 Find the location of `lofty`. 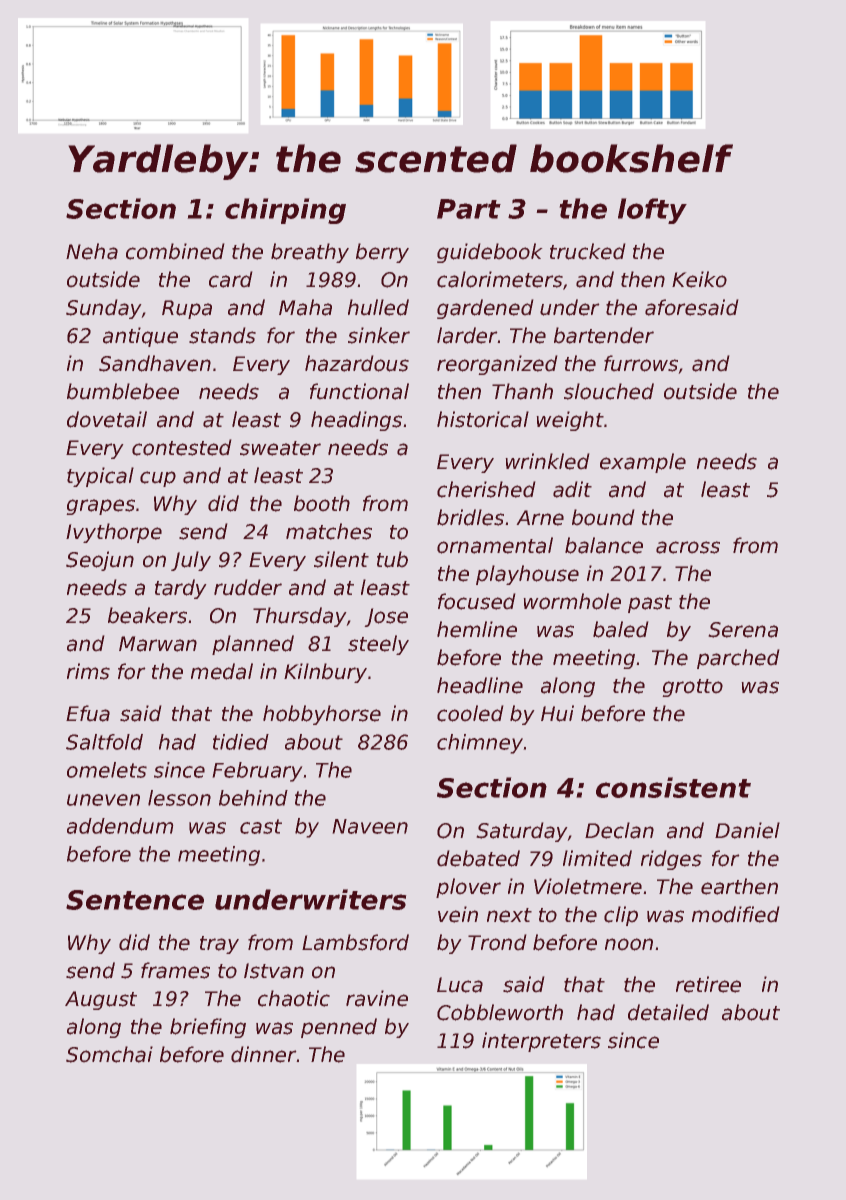

lofty is located at coordinates (652, 211).
